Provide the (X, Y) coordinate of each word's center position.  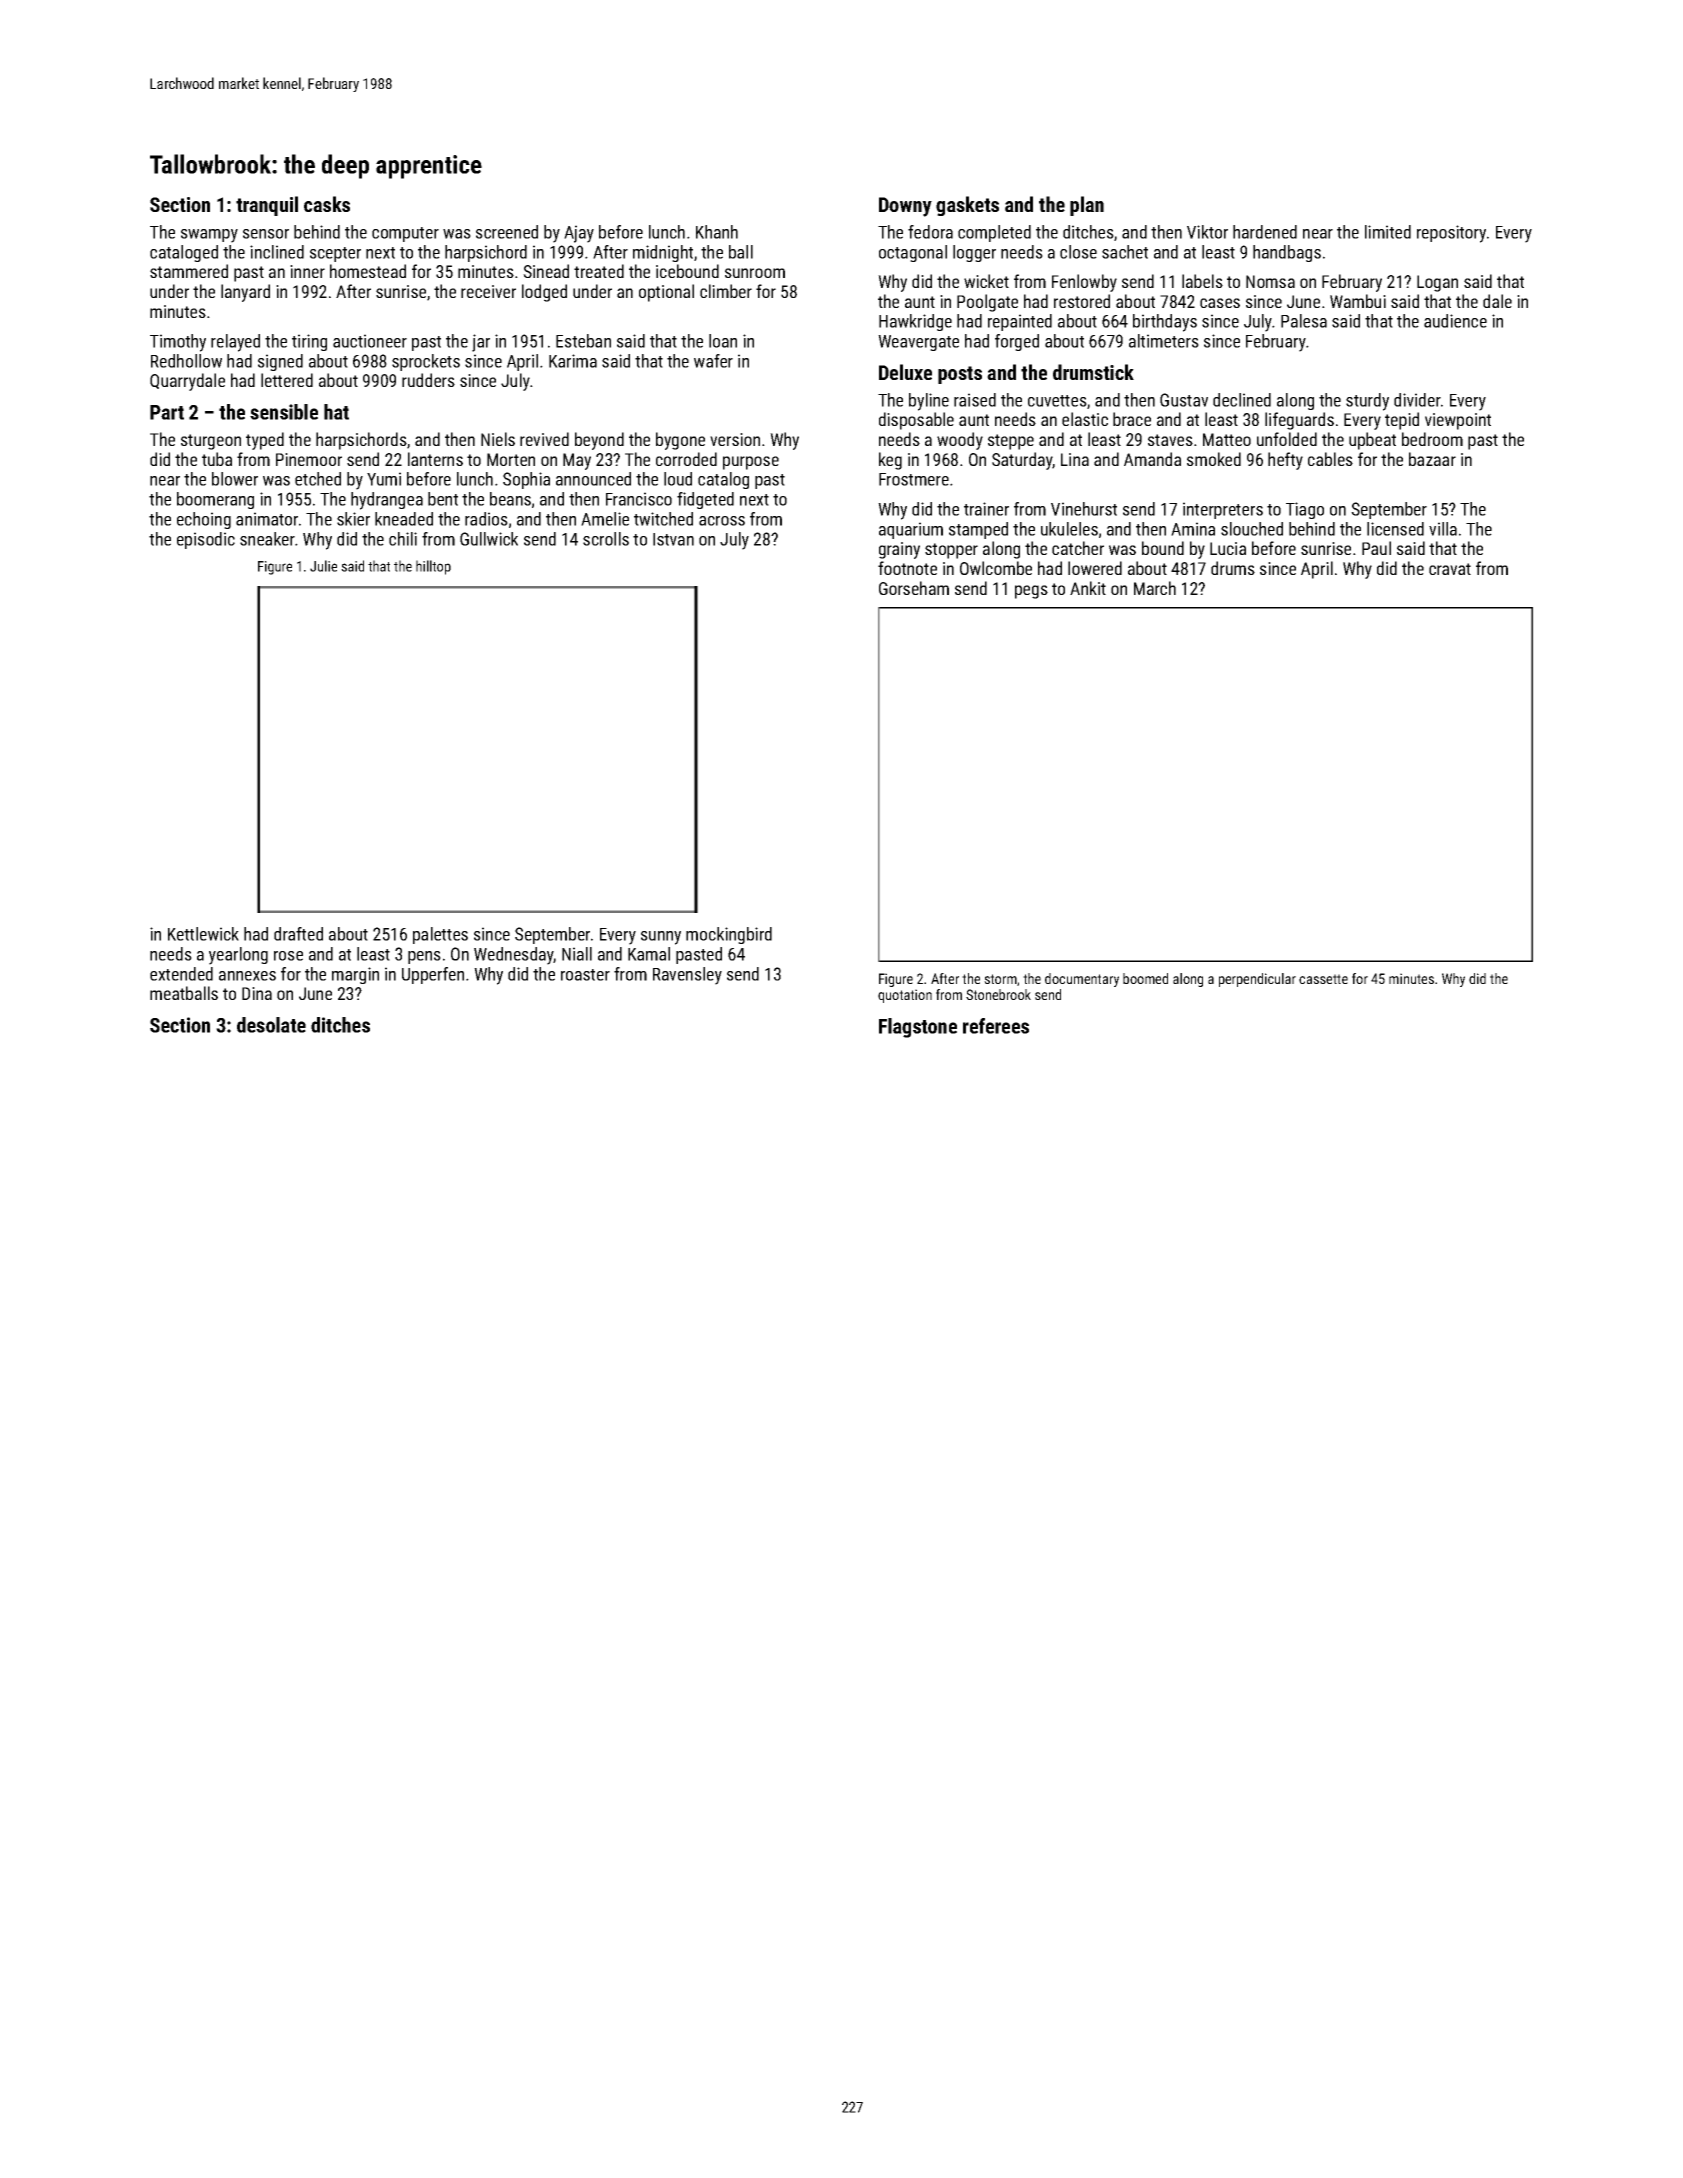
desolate (271, 1025)
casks (327, 204)
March (1155, 588)
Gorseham (914, 588)
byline (929, 402)
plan (1087, 206)
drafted (298, 934)
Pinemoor (309, 459)
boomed (1145, 978)
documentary (1082, 980)
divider (1417, 400)
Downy (905, 207)
